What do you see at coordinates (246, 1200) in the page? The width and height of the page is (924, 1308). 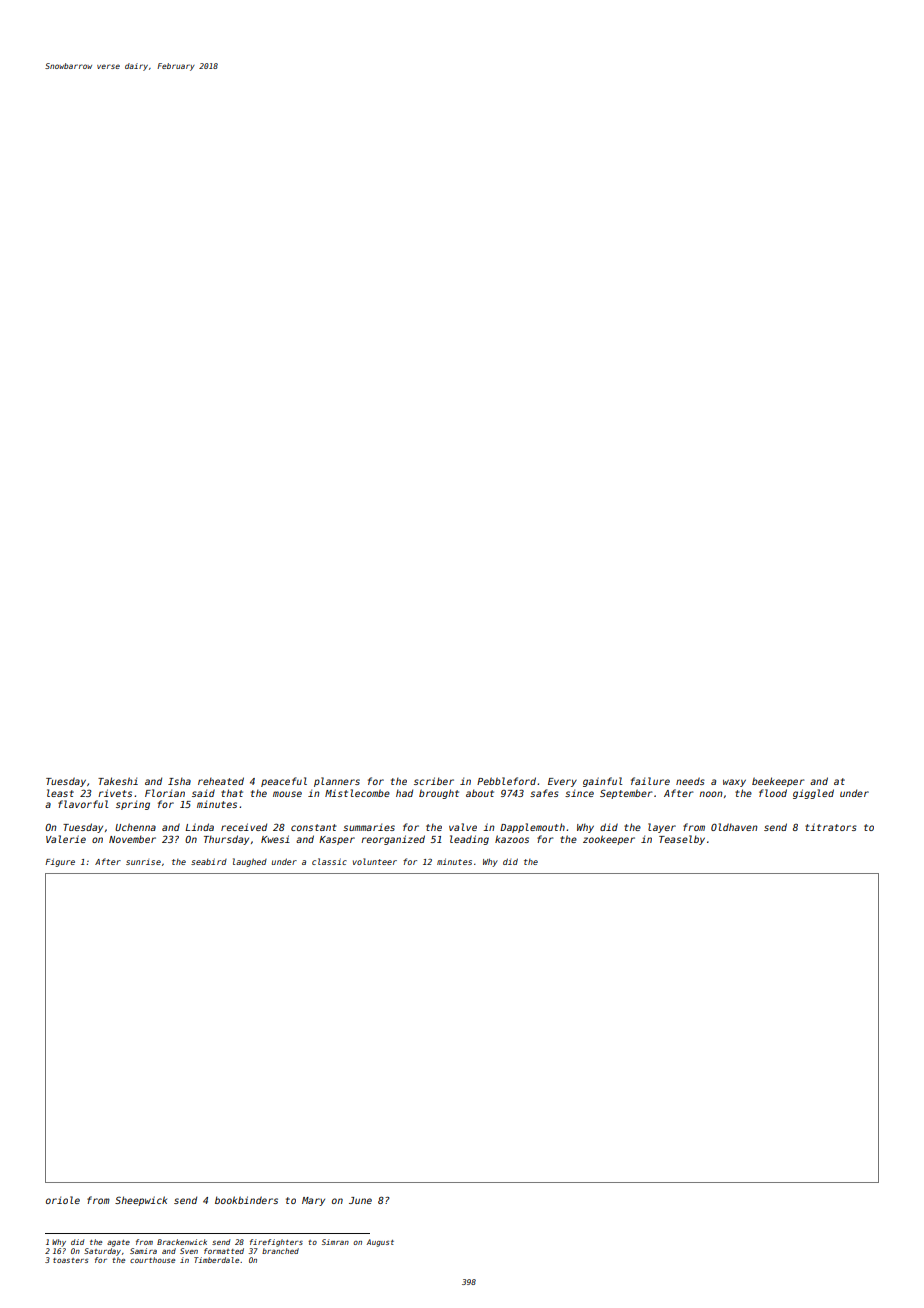 I see `bookbinders` at bounding box center [246, 1200].
